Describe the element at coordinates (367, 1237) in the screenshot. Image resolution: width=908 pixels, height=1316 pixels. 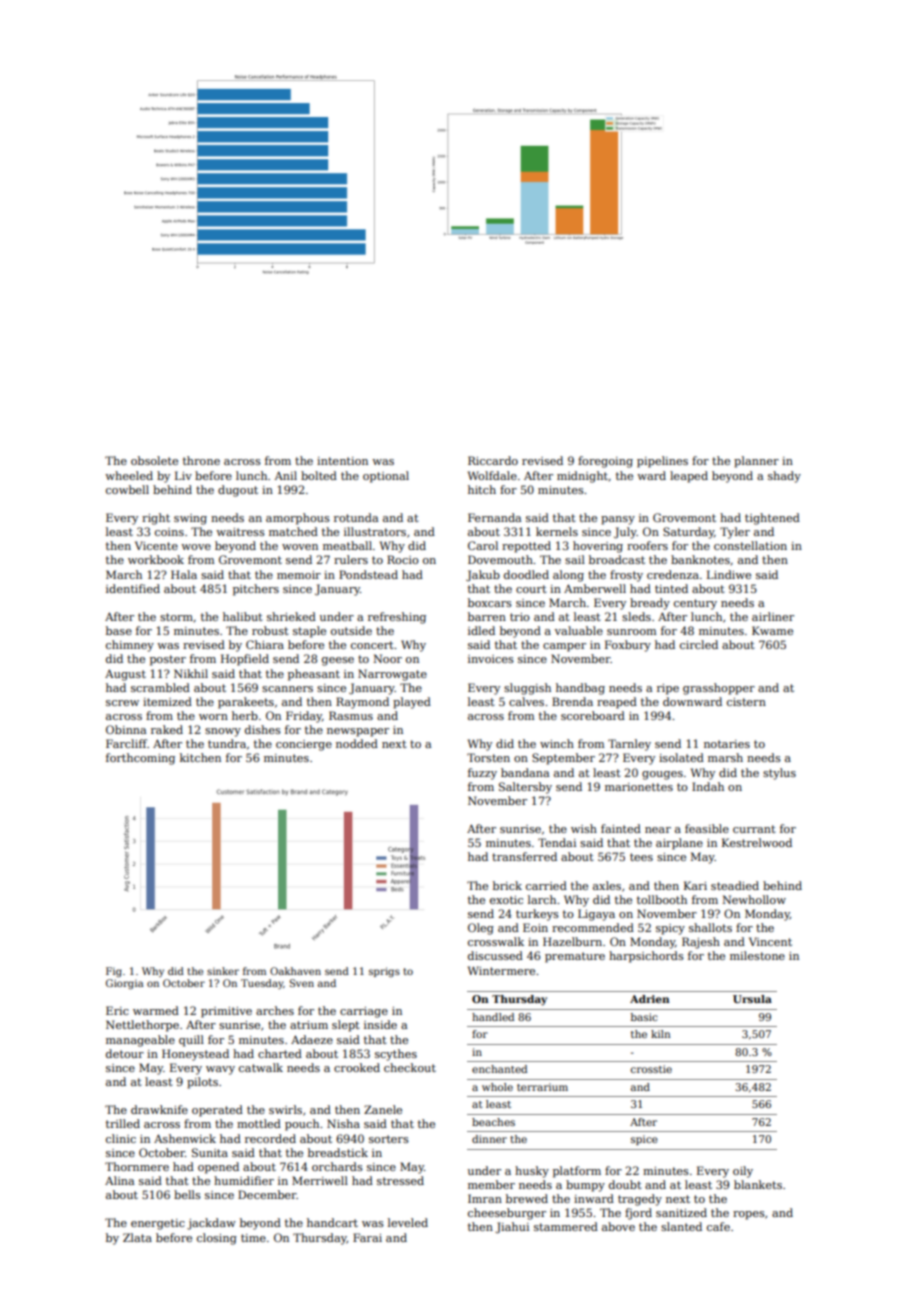
I see `Farai` at that location.
